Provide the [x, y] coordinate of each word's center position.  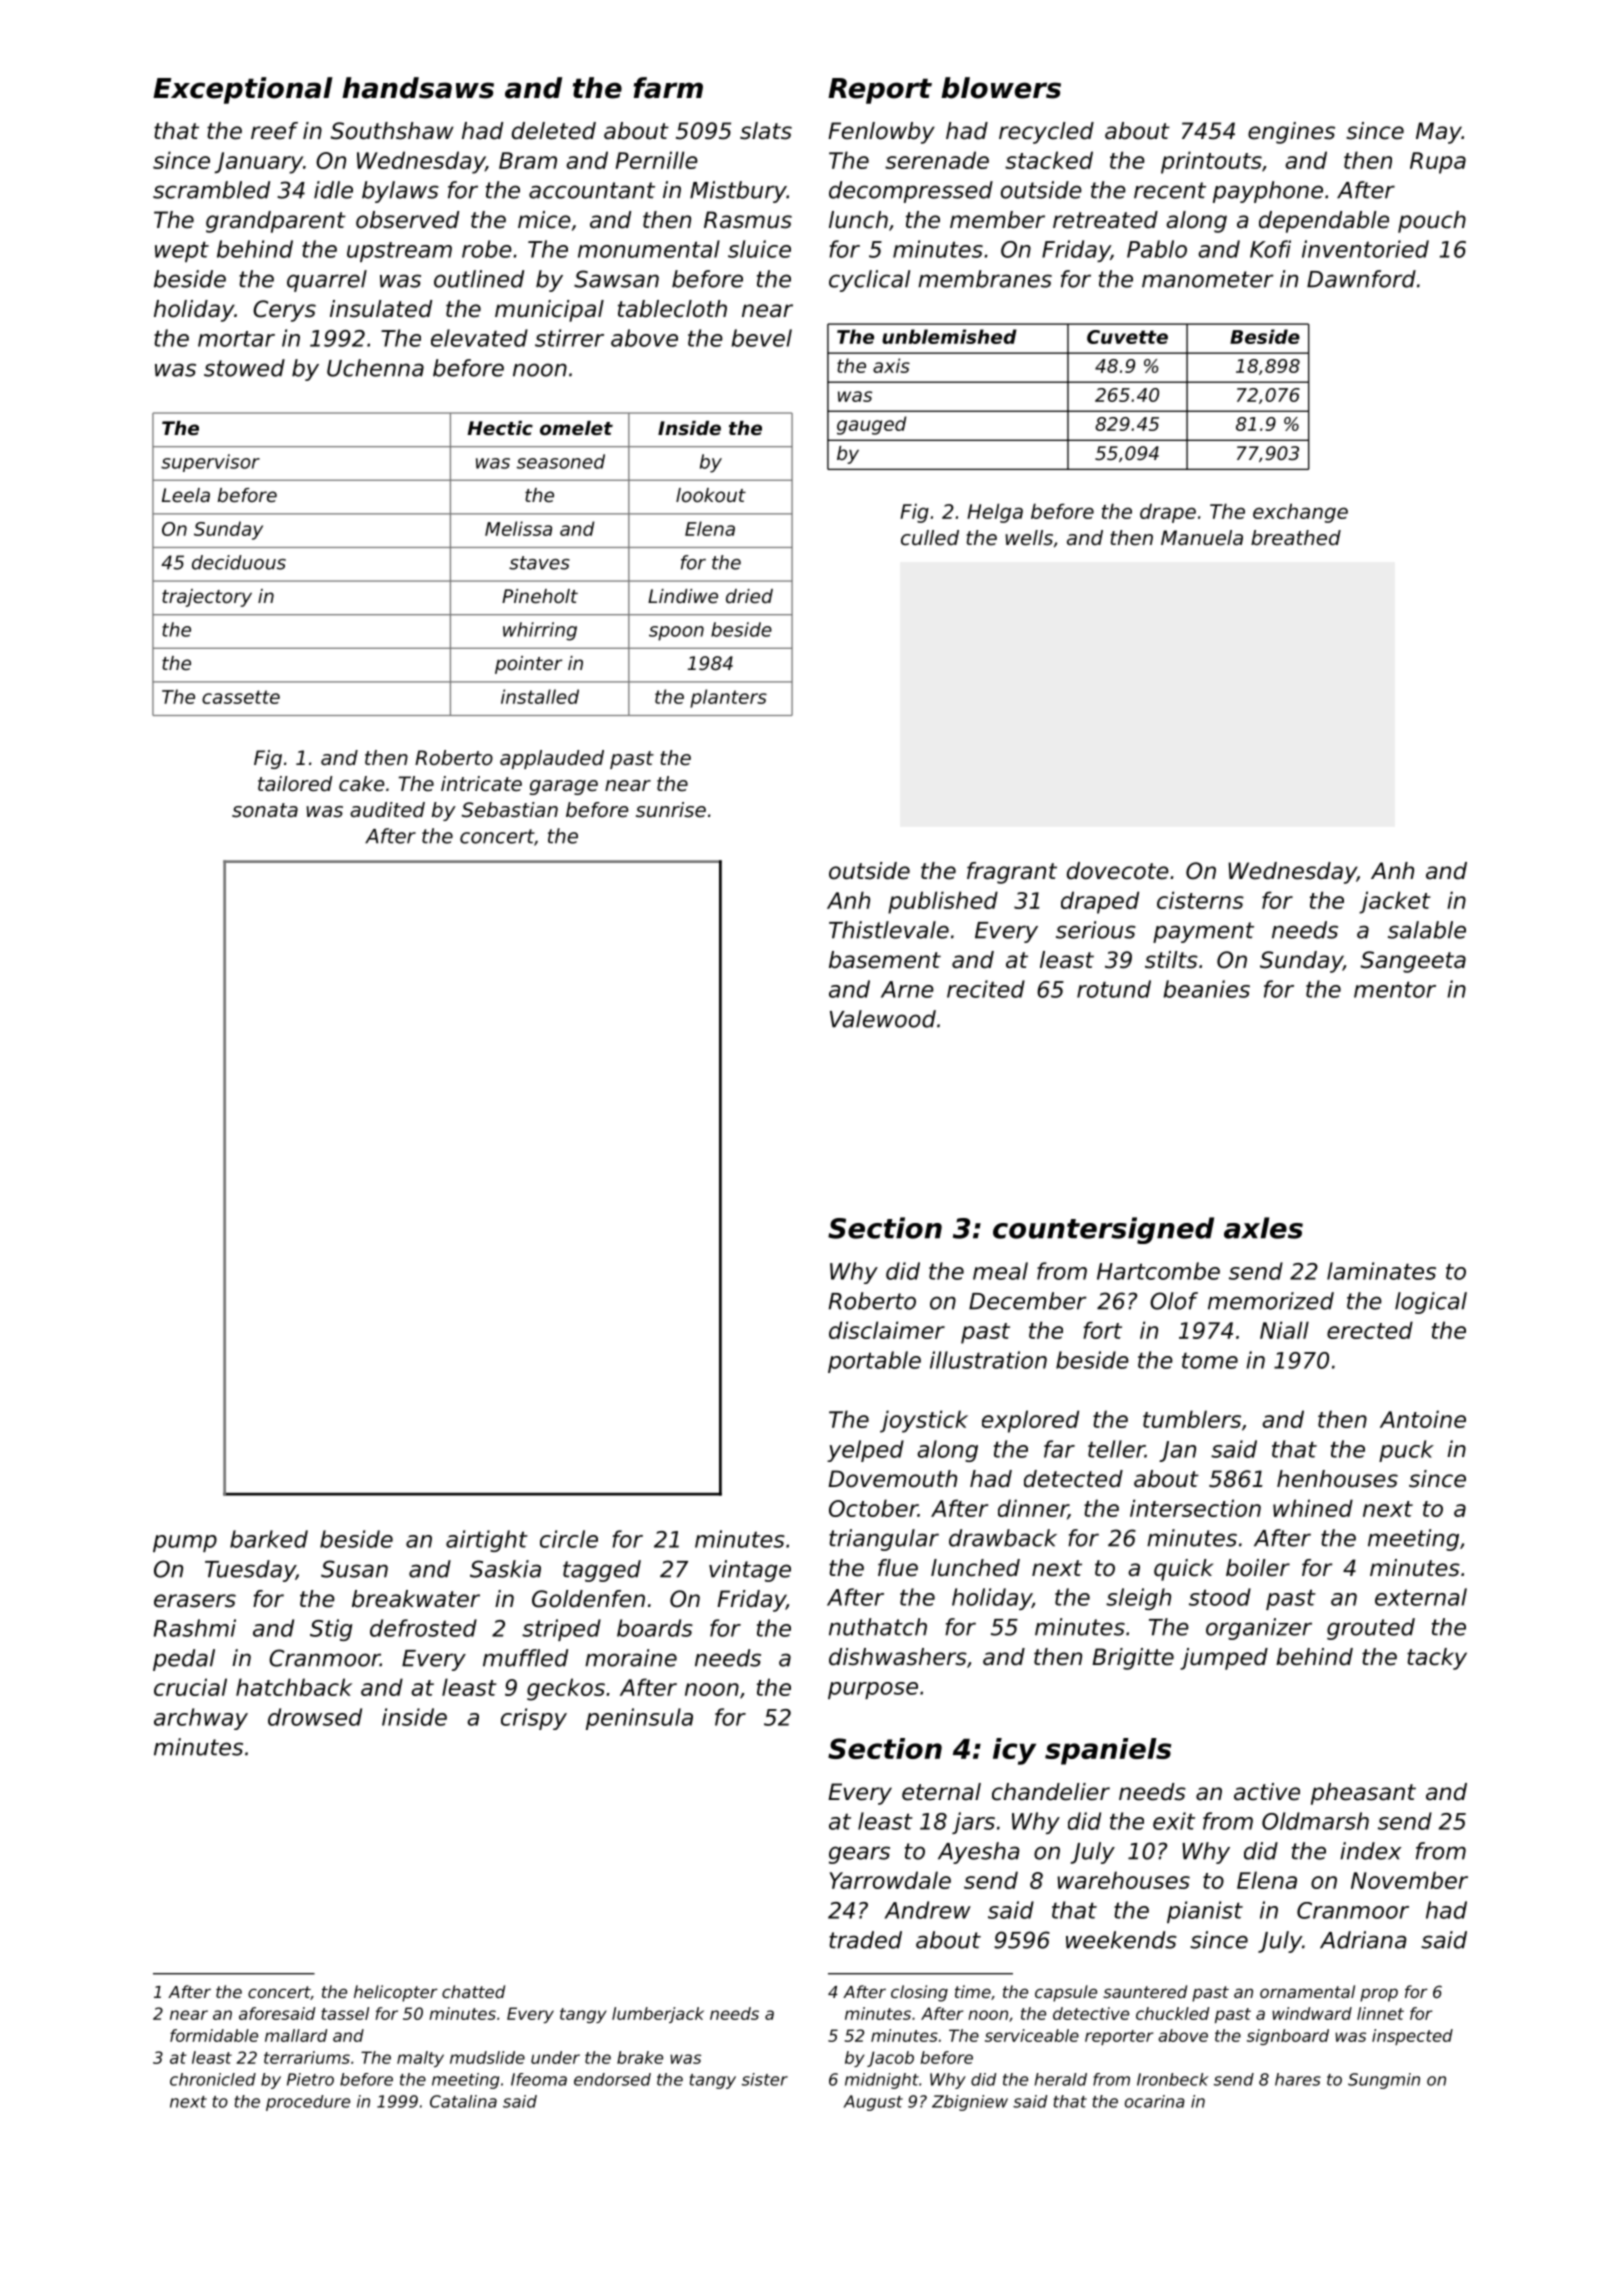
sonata [265, 810]
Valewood [883, 1019]
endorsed [612, 2079]
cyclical [869, 281]
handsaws [418, 88]
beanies [1207, 989]
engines [1291, 133]
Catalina [463, 2101]
